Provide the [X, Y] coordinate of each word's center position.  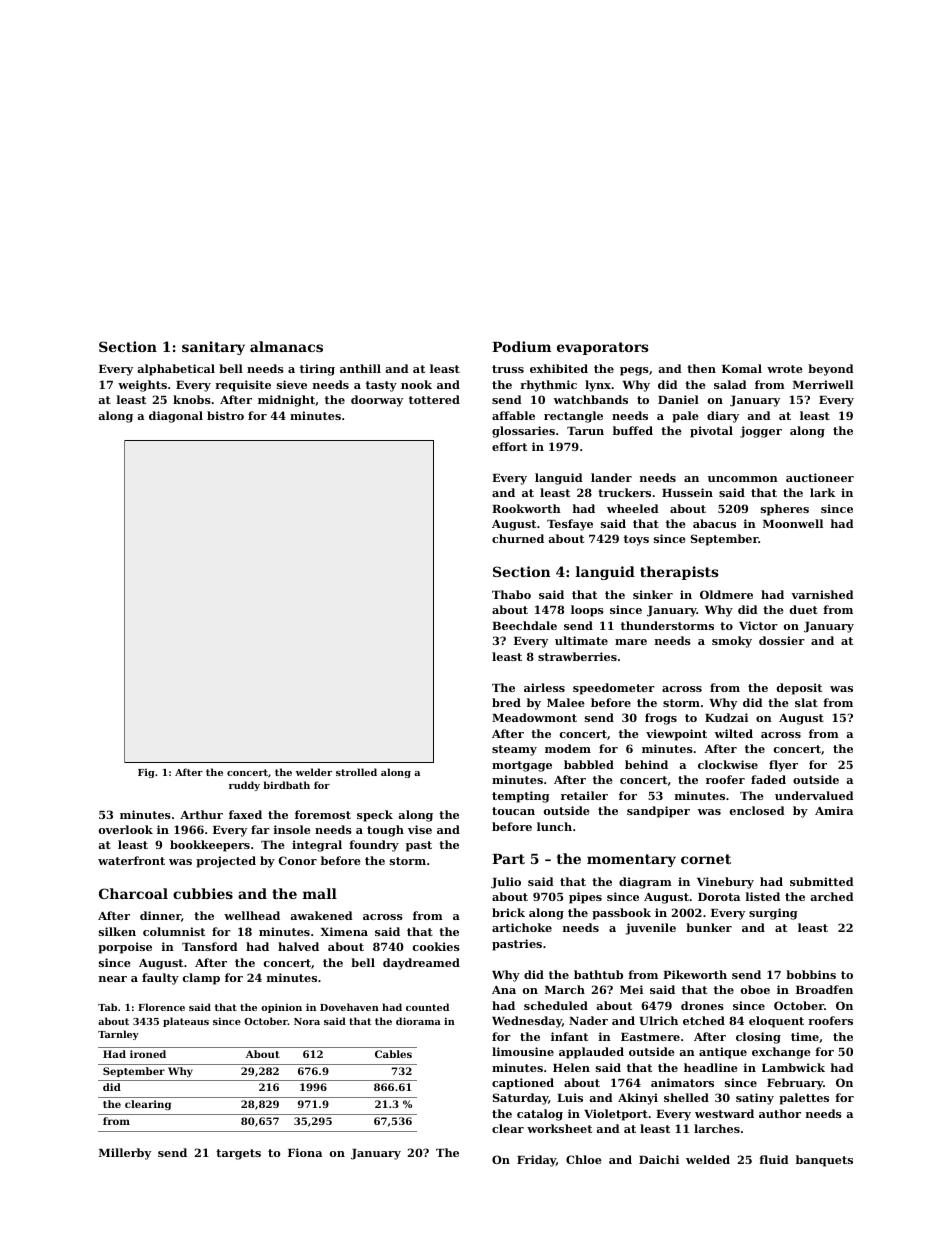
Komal [742, 368]
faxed [245, 814]
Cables [393, 1054]
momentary [631, 860]
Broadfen [824, 989]
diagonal [176, 417]
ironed [148, 1054]
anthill [360, 368]
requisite [243, 386]
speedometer [614, 689]
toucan [513, 811]
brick [508, 912]
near [113, 979]
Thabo [511, 594]
